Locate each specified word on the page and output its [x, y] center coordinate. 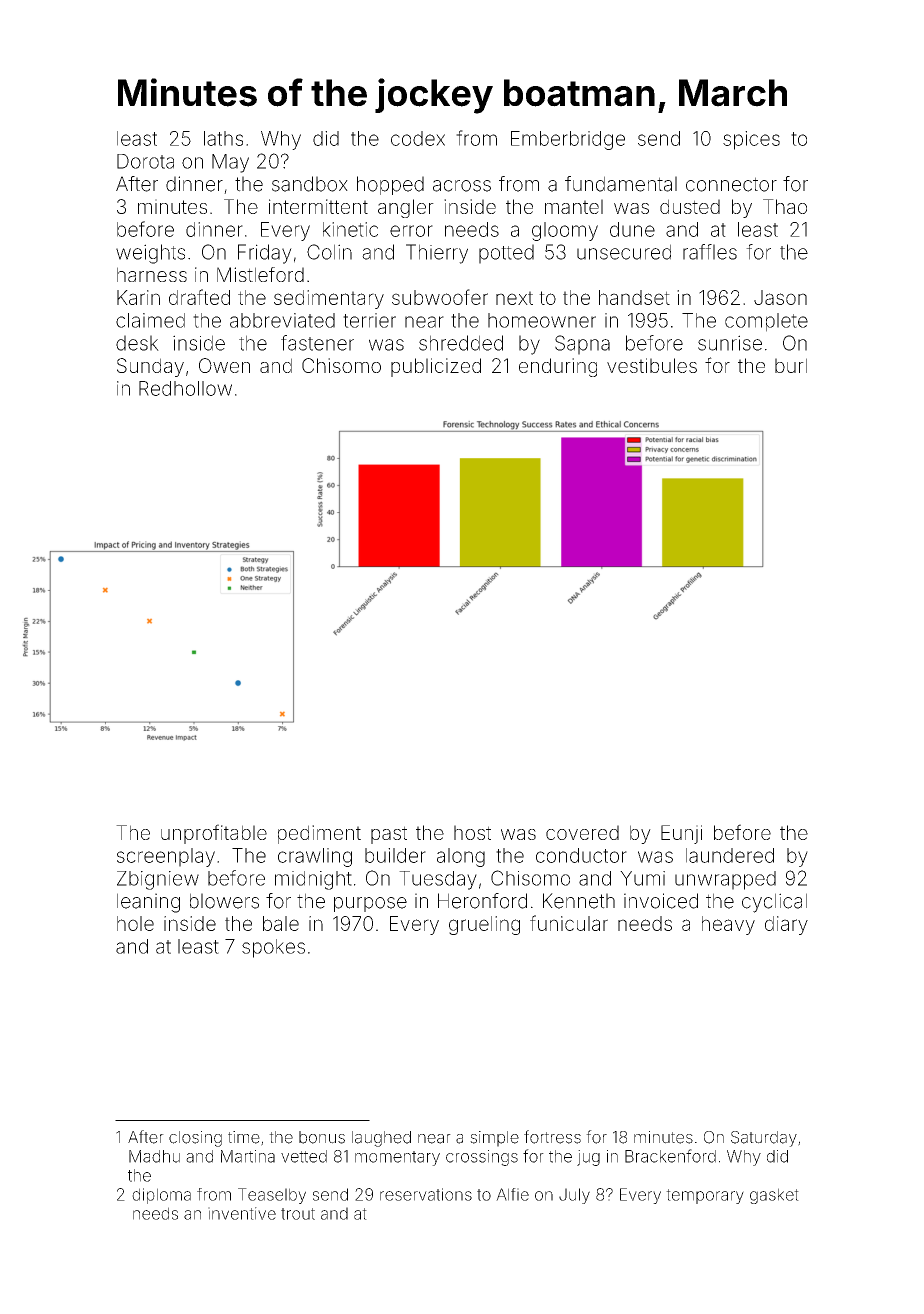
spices [751, 140]
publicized [436, 367]
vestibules [652, 365]
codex [418, 138]
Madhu [154, 1156]
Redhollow [185, 388]
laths [223, 138]
